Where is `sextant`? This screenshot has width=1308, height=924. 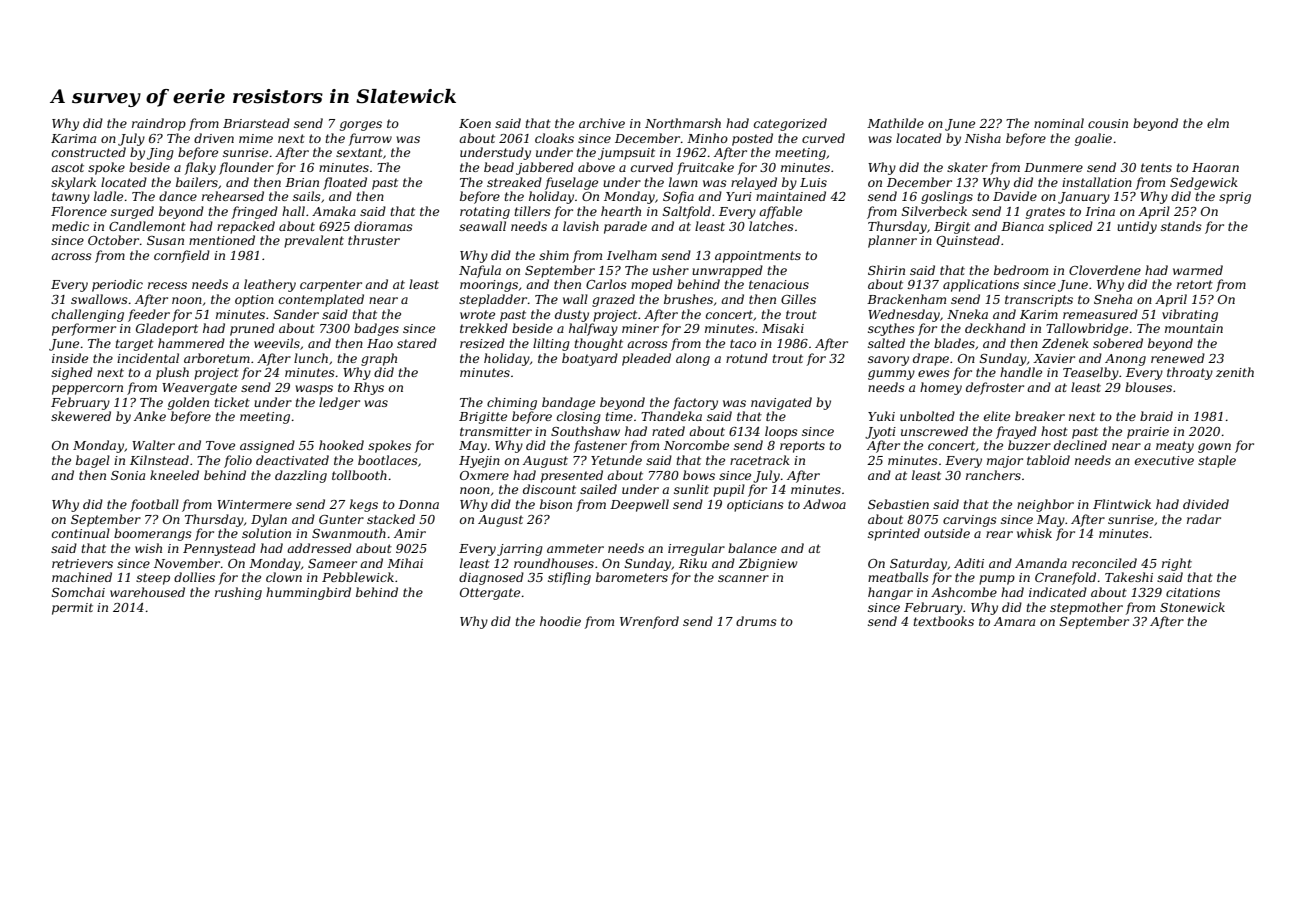
sextant is located at coordinates (359, 152).
